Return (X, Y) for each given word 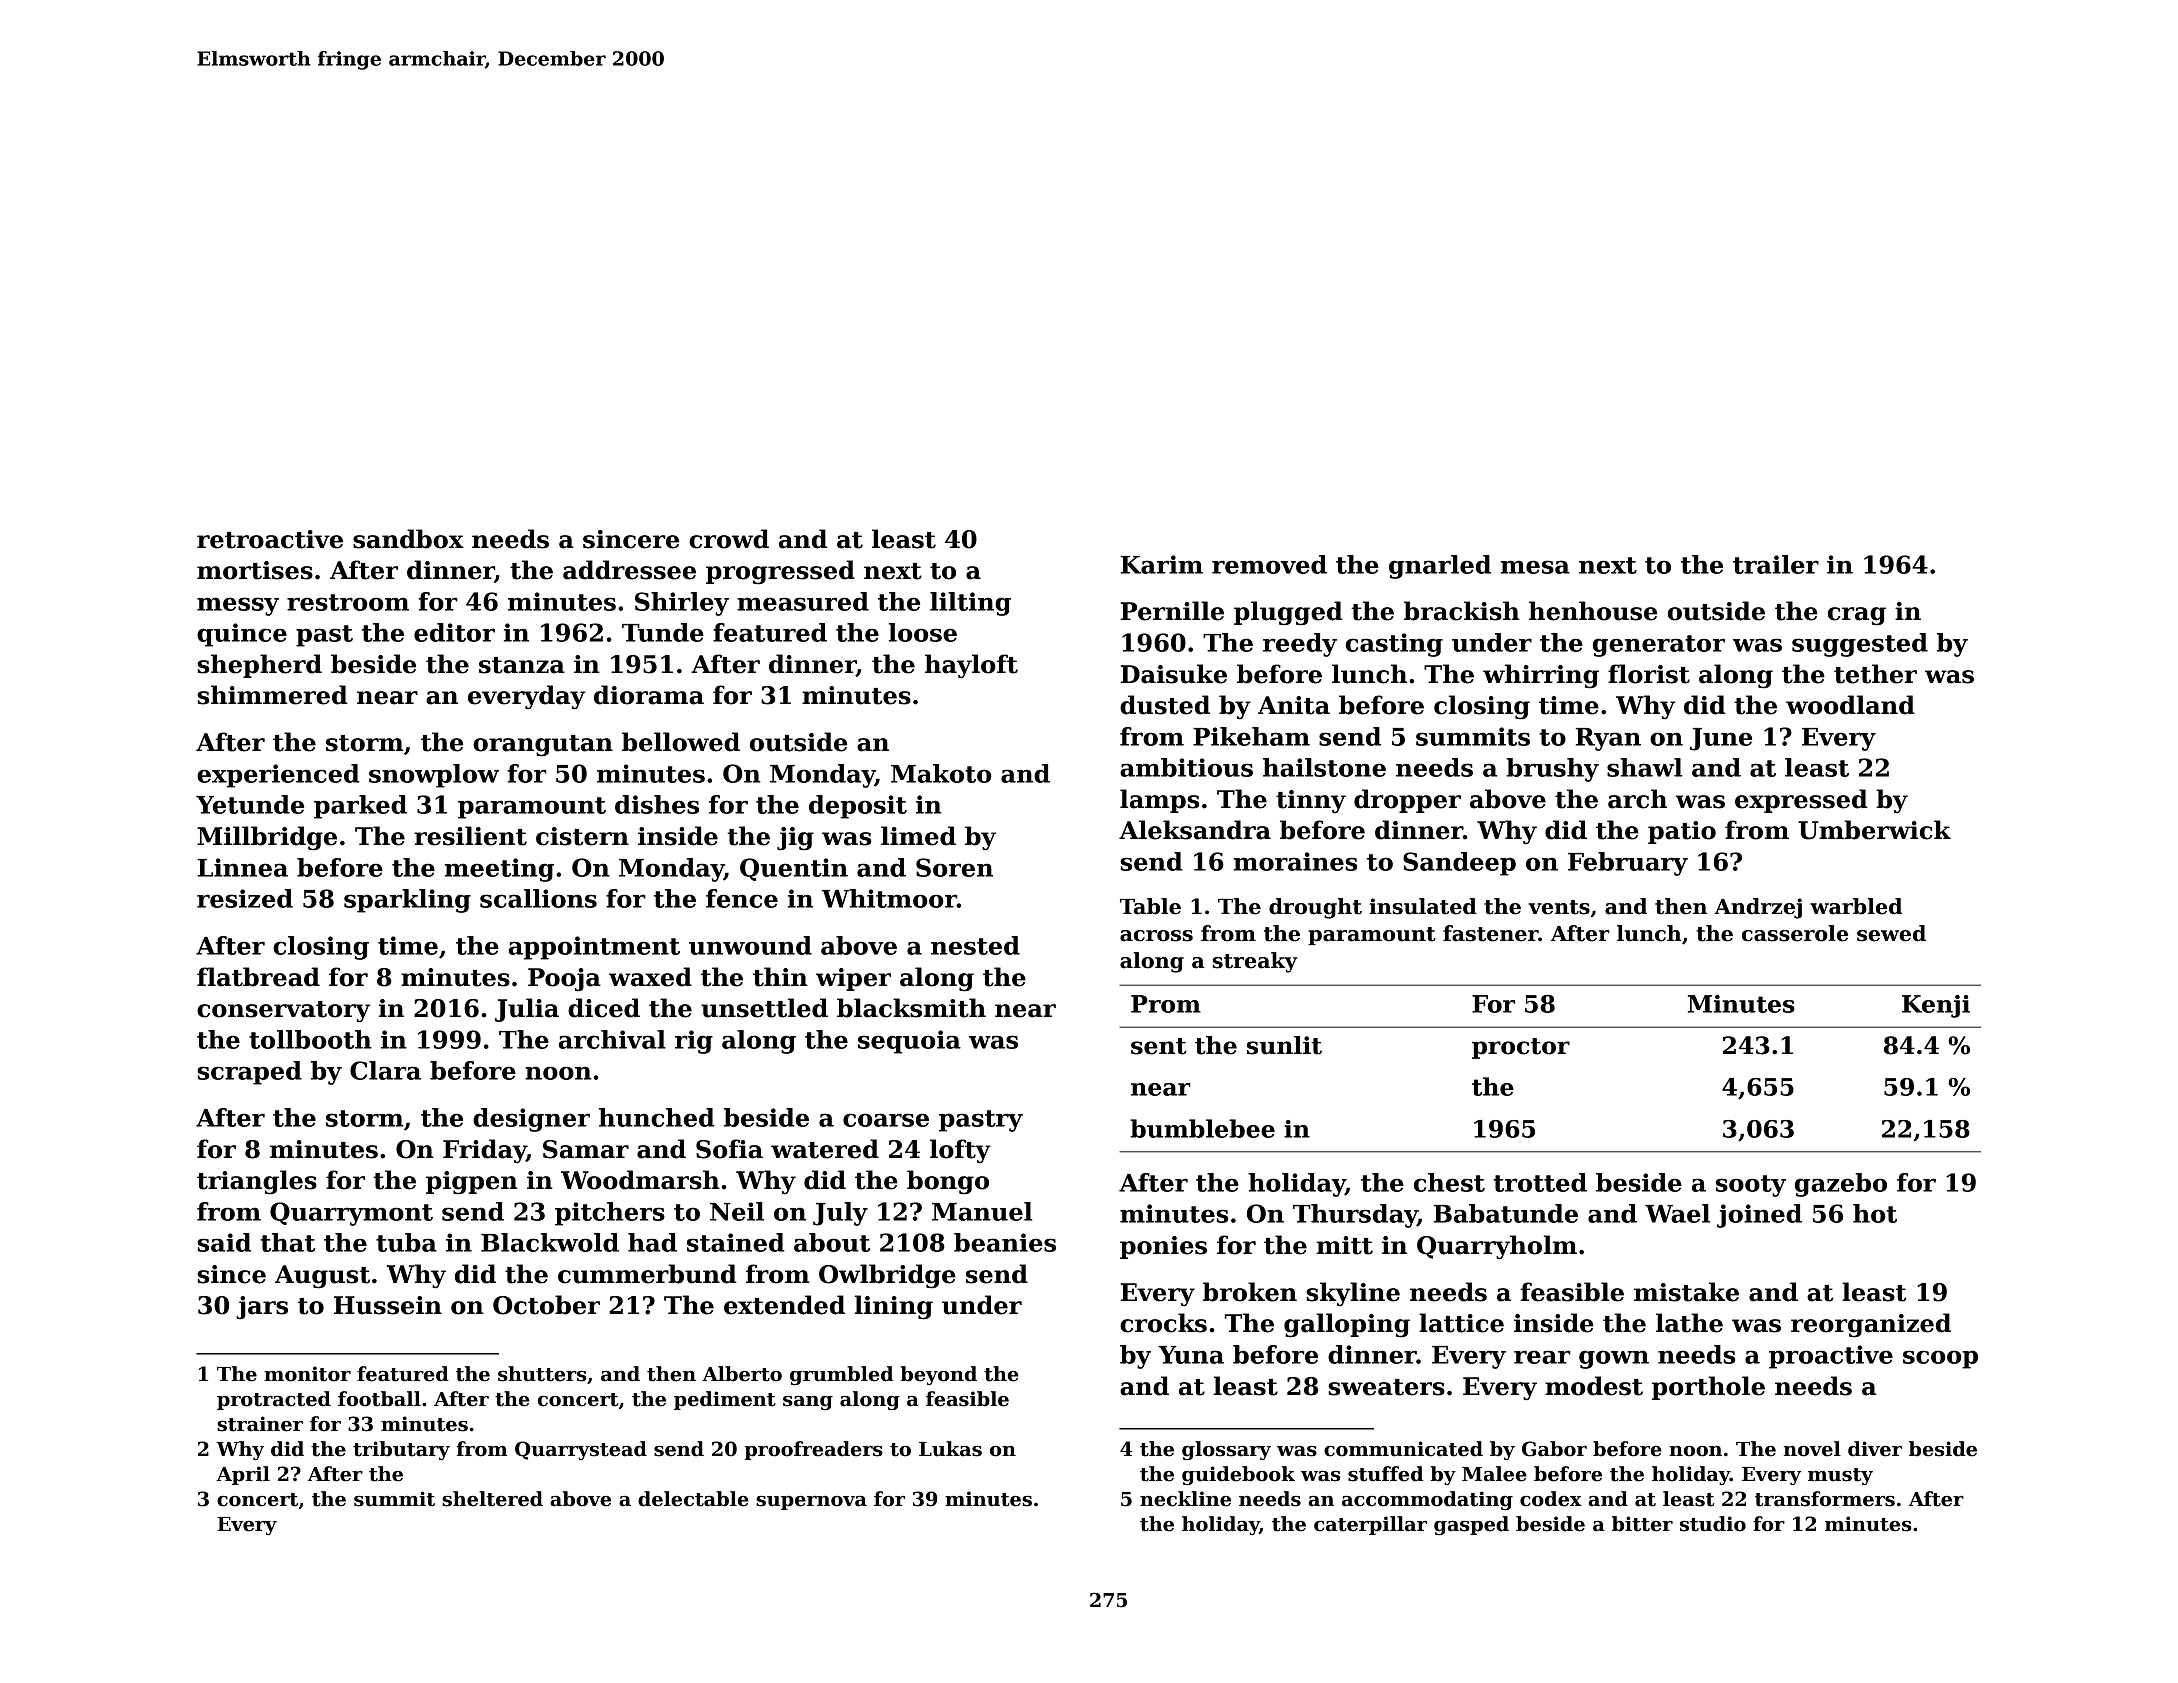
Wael (1677, 1213)
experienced (278, 776)
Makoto (941, 773)
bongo (948, 1182)
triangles (257, 1182)
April (243, 1475)
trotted (1540, 1182)
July (840, 1214)
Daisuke (1174, 674)
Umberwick (1874, 830)
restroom (348, 602)
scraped (249, 1073)
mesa (1535, 567)
